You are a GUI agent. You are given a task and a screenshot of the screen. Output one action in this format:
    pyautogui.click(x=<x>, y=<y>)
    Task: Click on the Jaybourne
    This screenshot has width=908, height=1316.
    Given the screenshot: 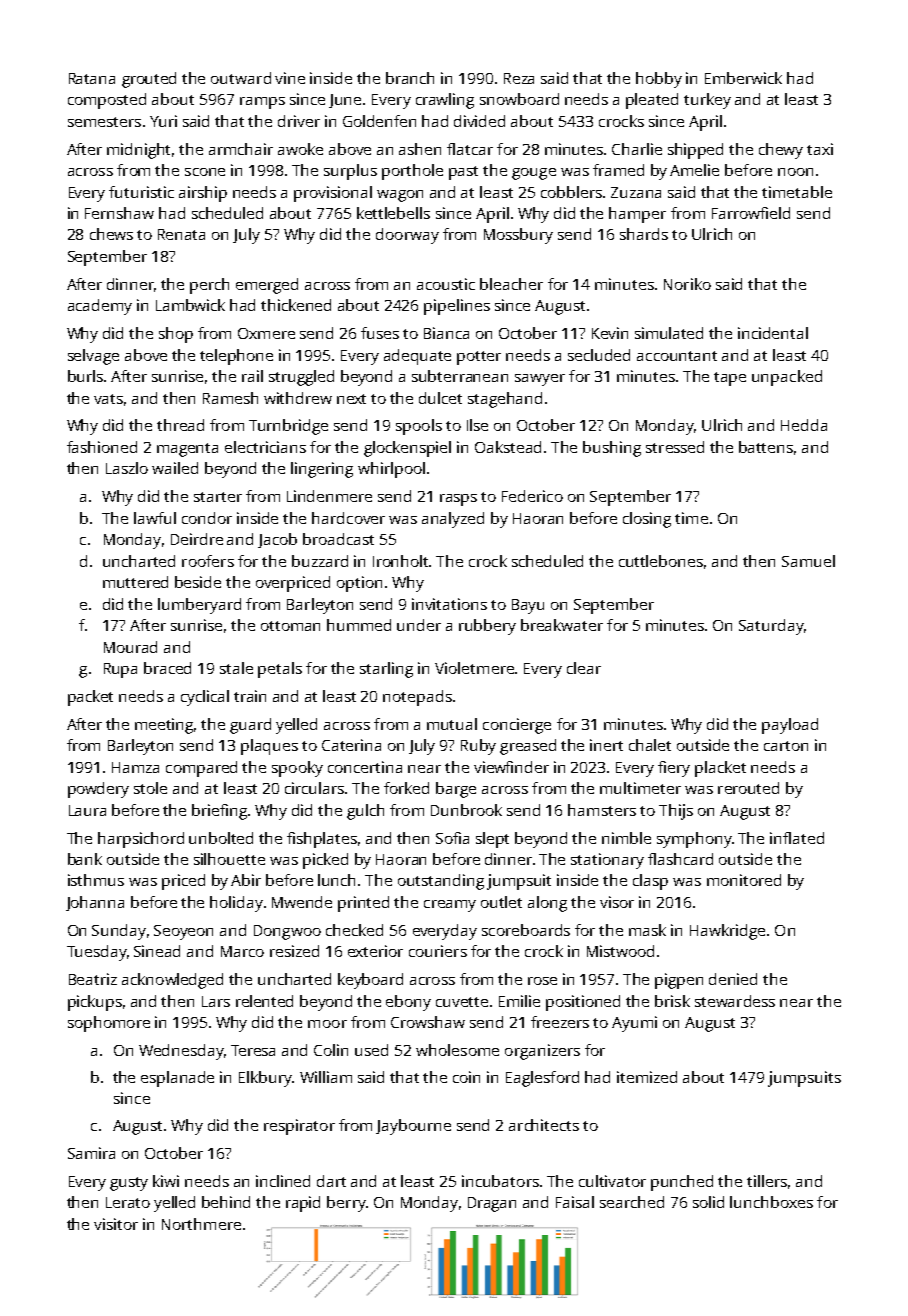 What is the action you would take?
    pyautogui.click(x=413, y=1127)
